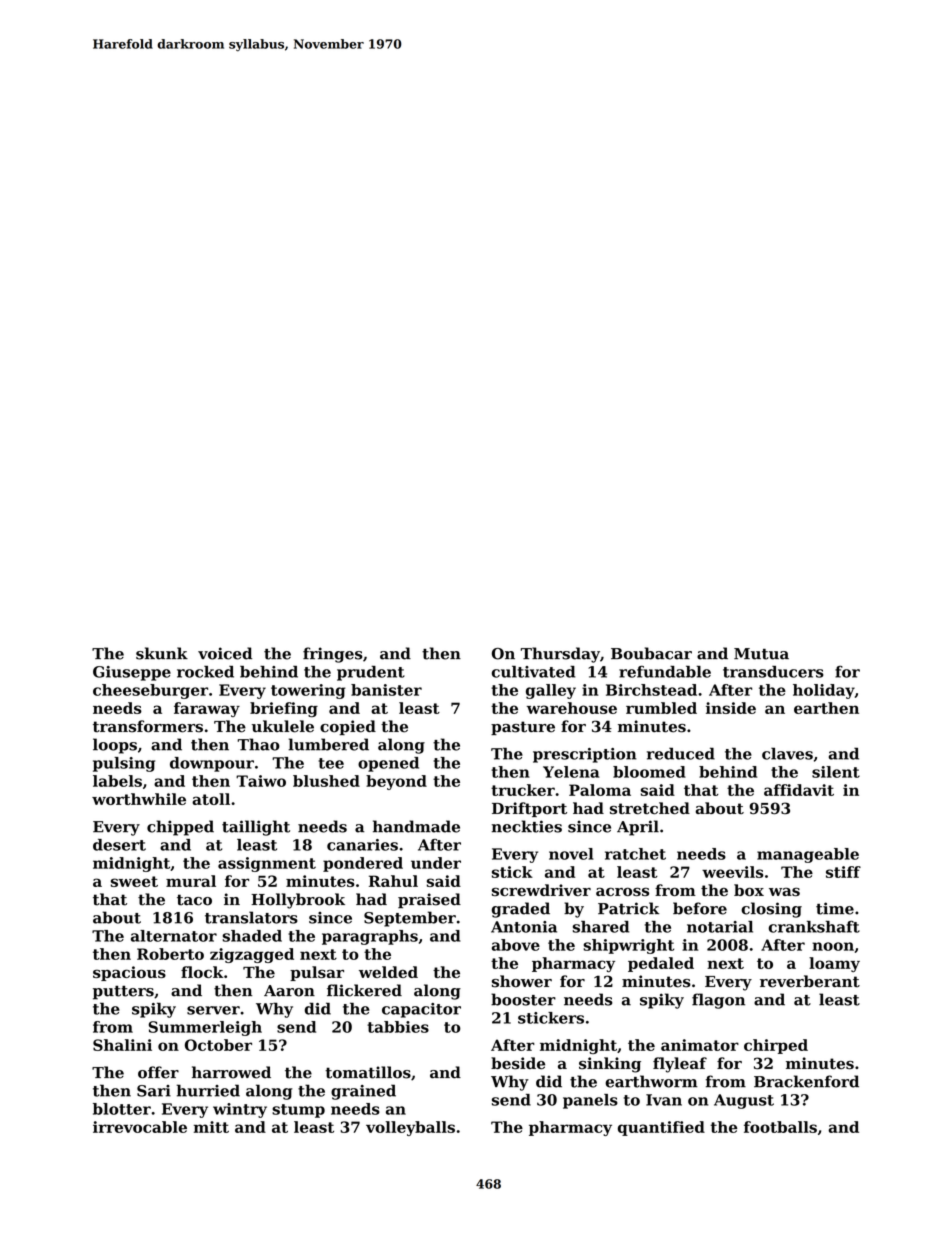 Image resolution: width=952 pixels, height=1233 pixels. What do you see at coordinates (134, 881) in the screenshot?
I see `sweet` at bounding box center [134, 881].
